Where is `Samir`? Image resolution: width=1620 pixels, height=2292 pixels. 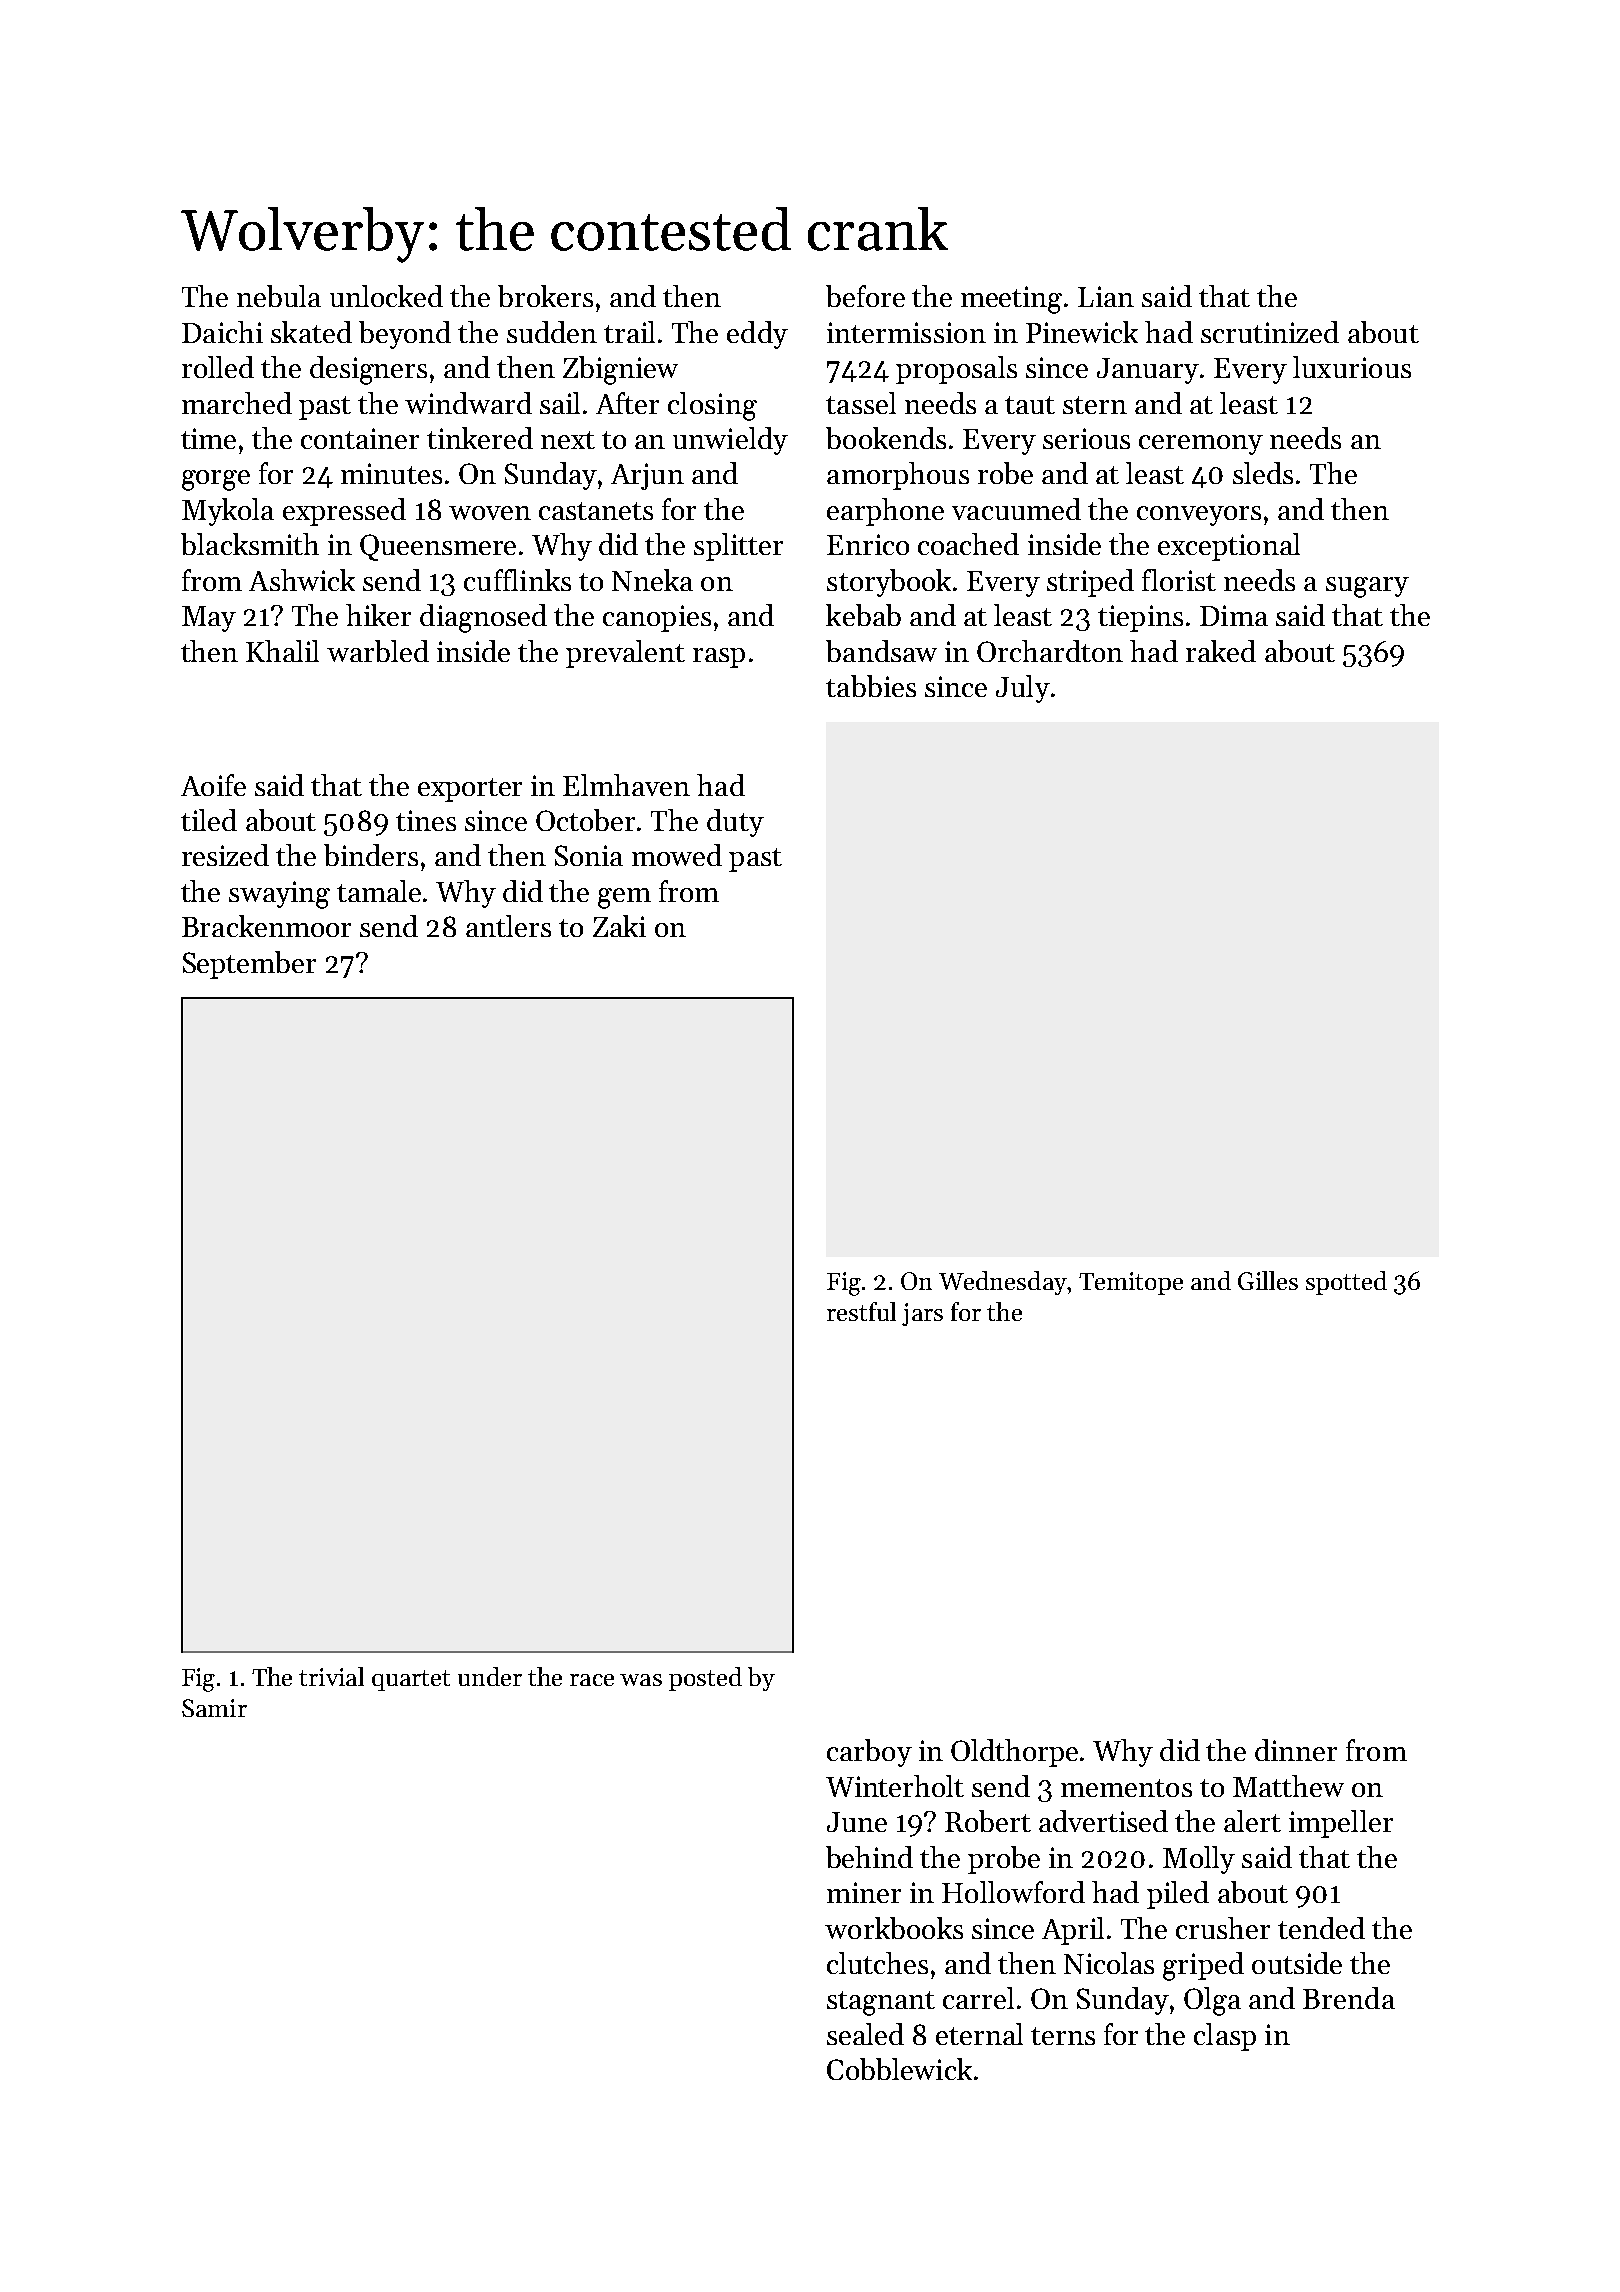
Samir is located at coordinates (214, 1708).
